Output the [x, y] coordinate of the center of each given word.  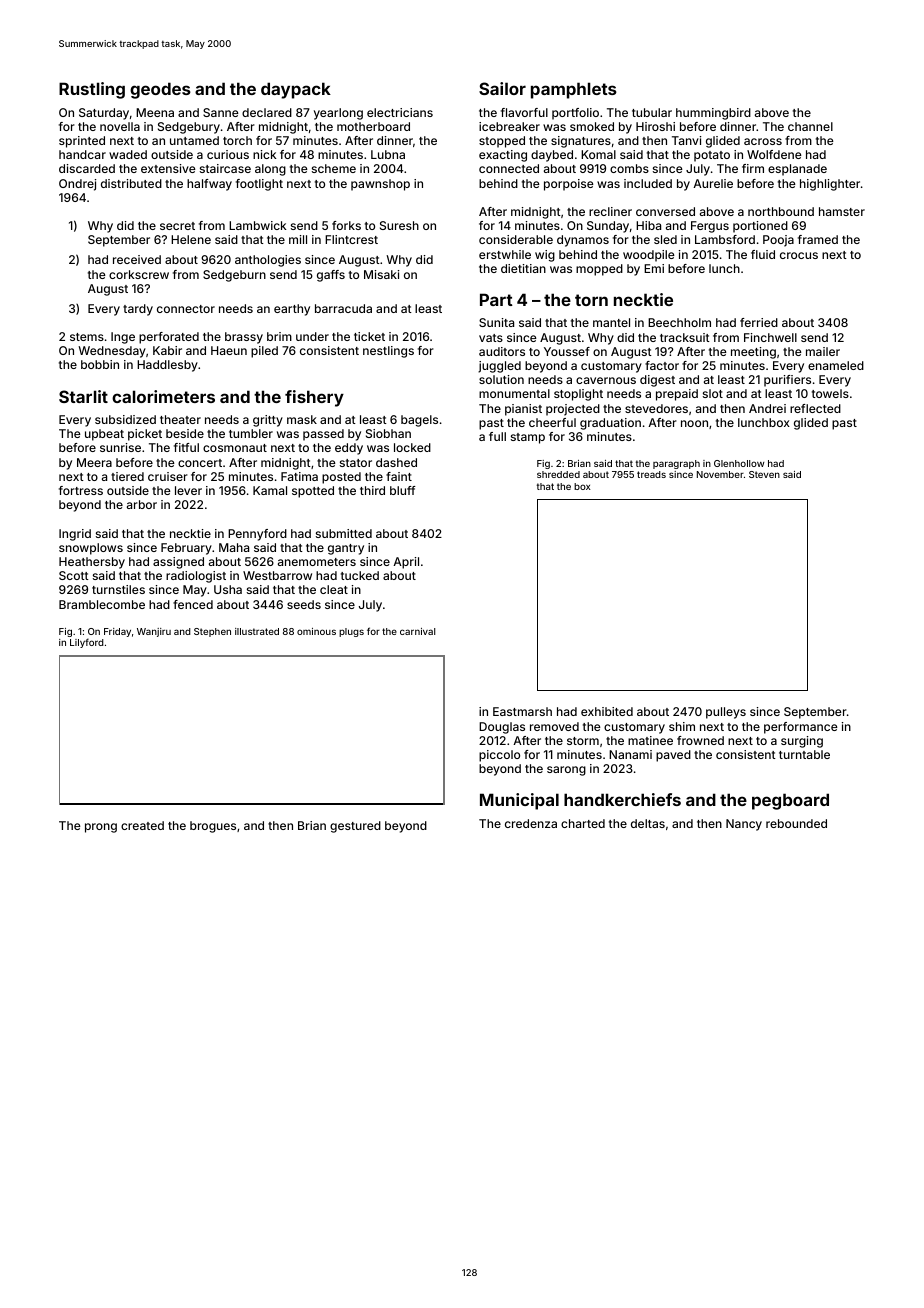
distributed [131, 183]
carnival [417, 631]
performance [801, 728]
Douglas [502, 728]
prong [101, 828]
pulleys [726, 713]
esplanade [797, 170]
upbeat [104, 435]
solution [501, 379]
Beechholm [679, 322]
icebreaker [509, 126]
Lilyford [87, 643]
